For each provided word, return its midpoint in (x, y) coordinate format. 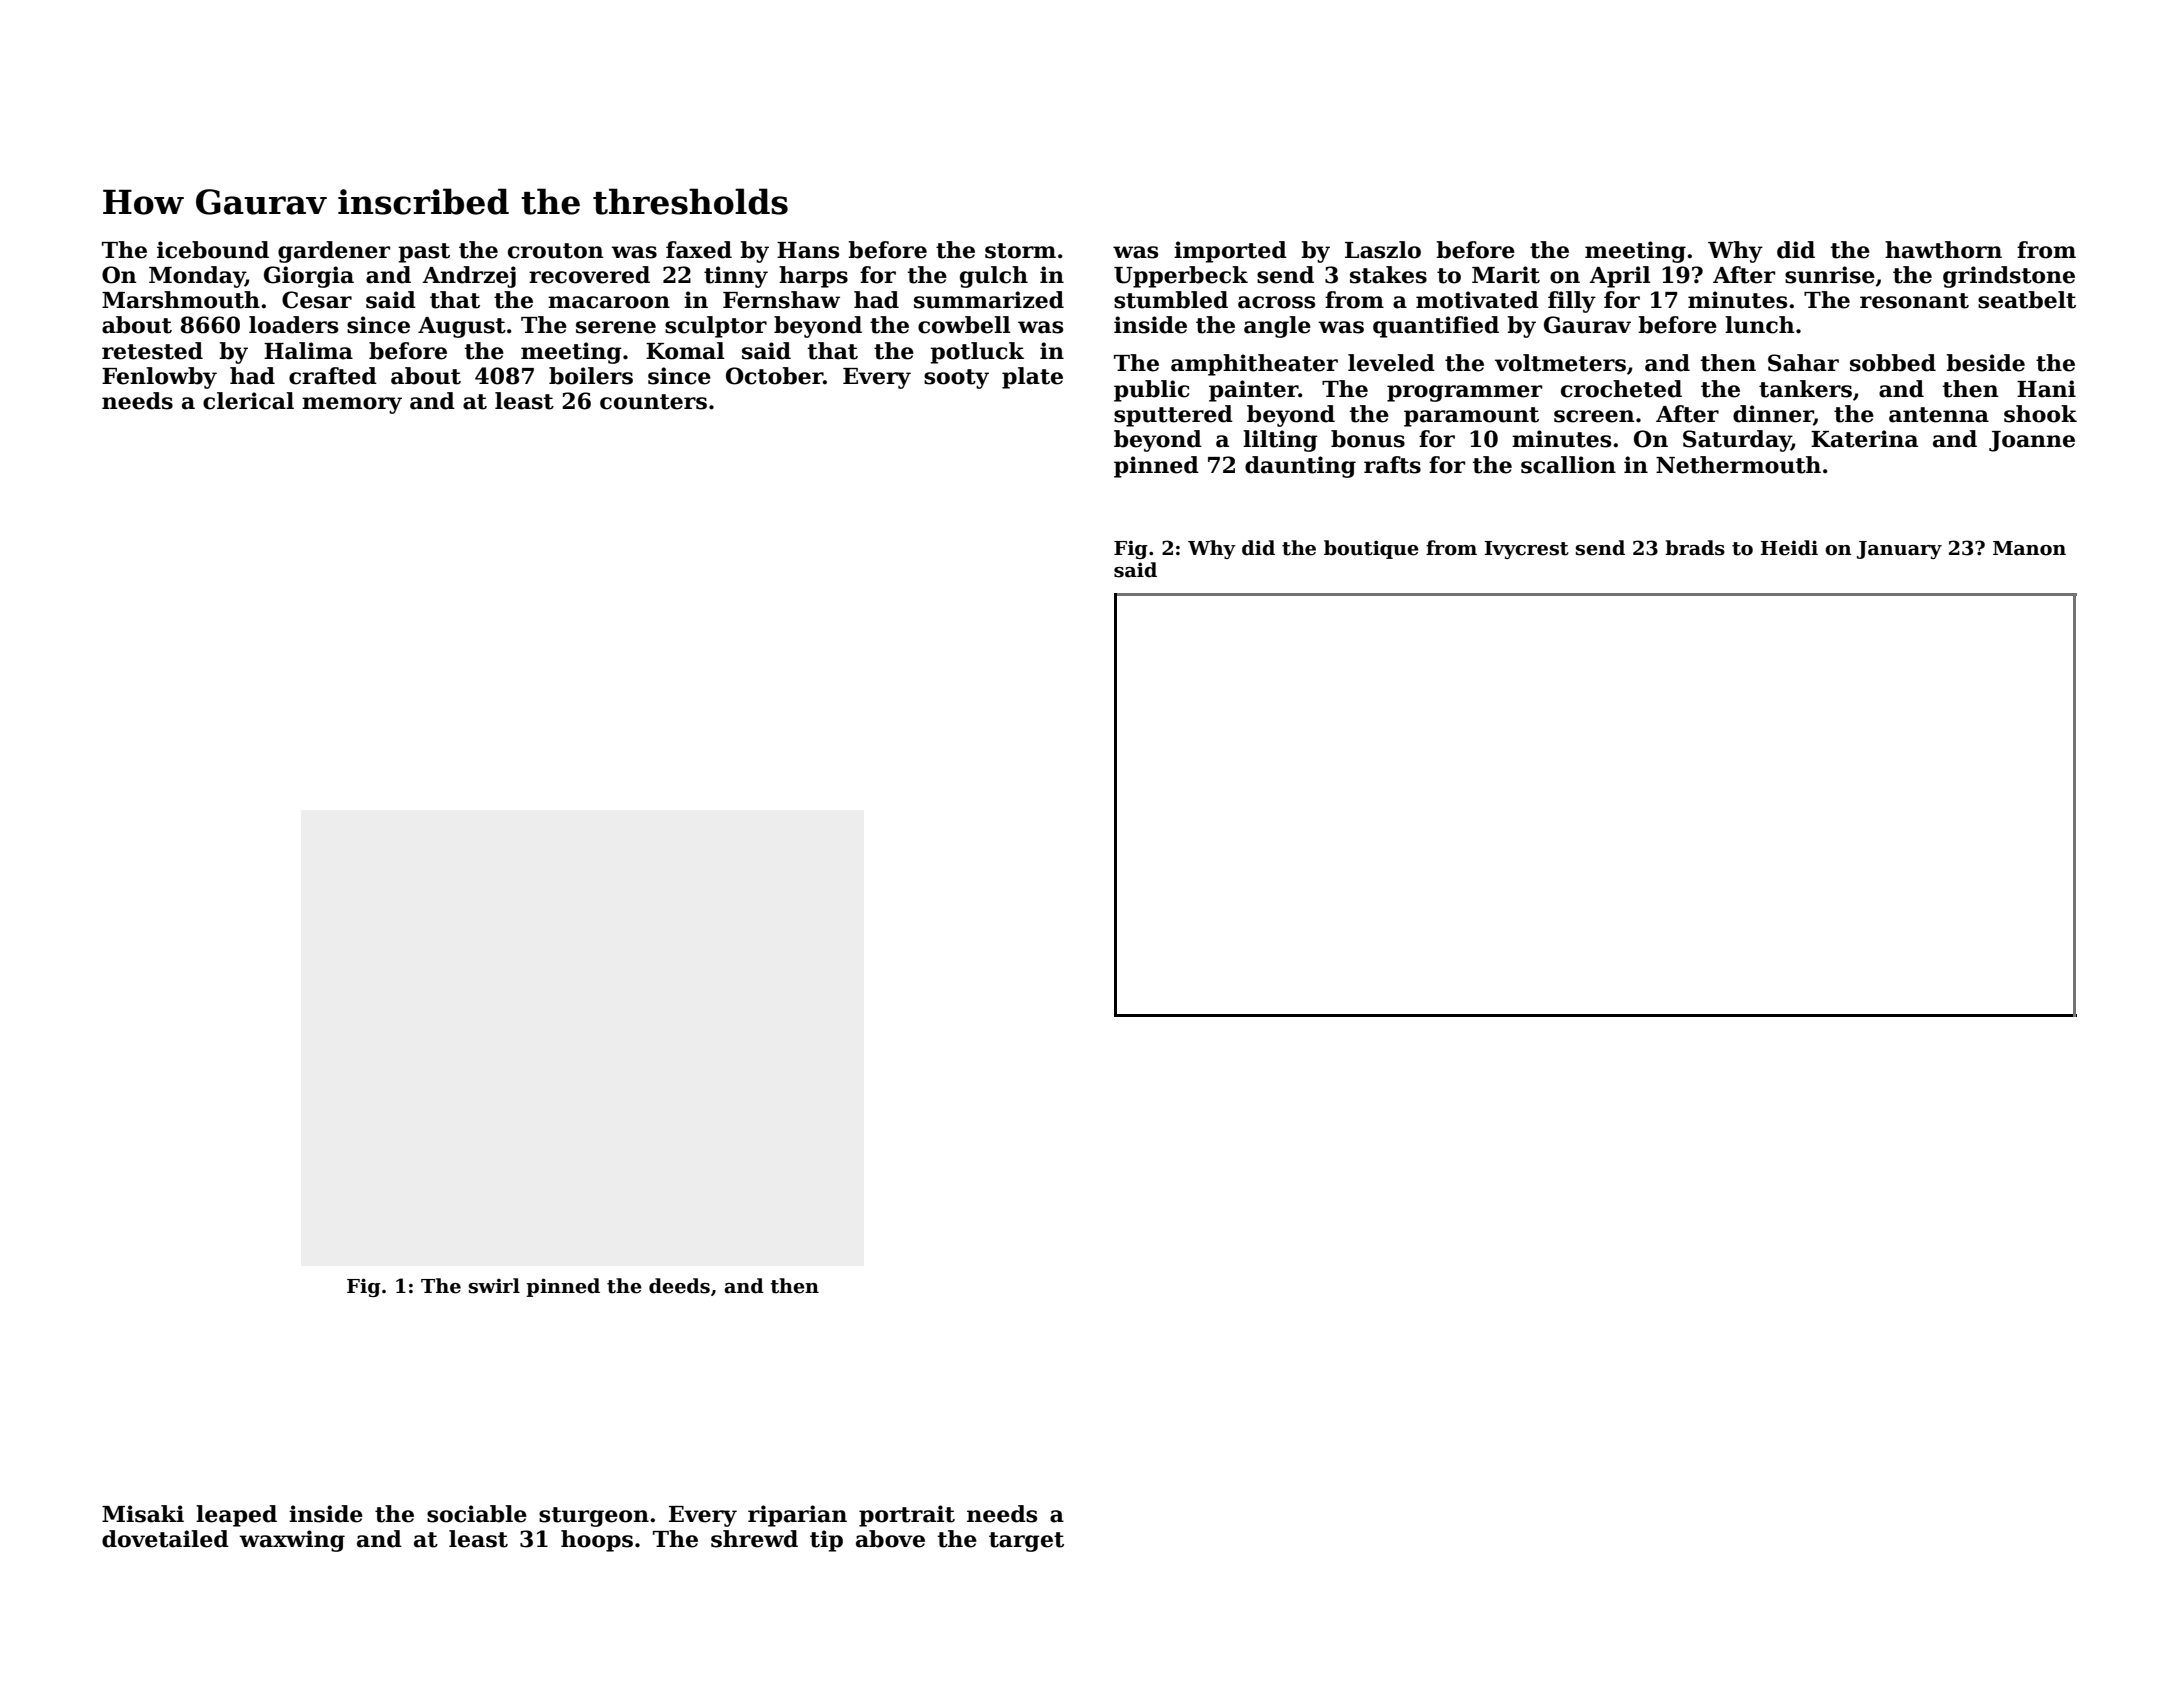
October (774, 376)
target (1026, 1542)
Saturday (1737, 441)
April (1619, 277)
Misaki (143, 1514)
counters (653, 402)
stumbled (1171, 300)
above (890, 1539)
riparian (797, 1516)
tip (826, 1541)
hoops (597, 1541)
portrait (907, 1516)
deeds (679, 1286)
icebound (213, 250)
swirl (494, 1286)
